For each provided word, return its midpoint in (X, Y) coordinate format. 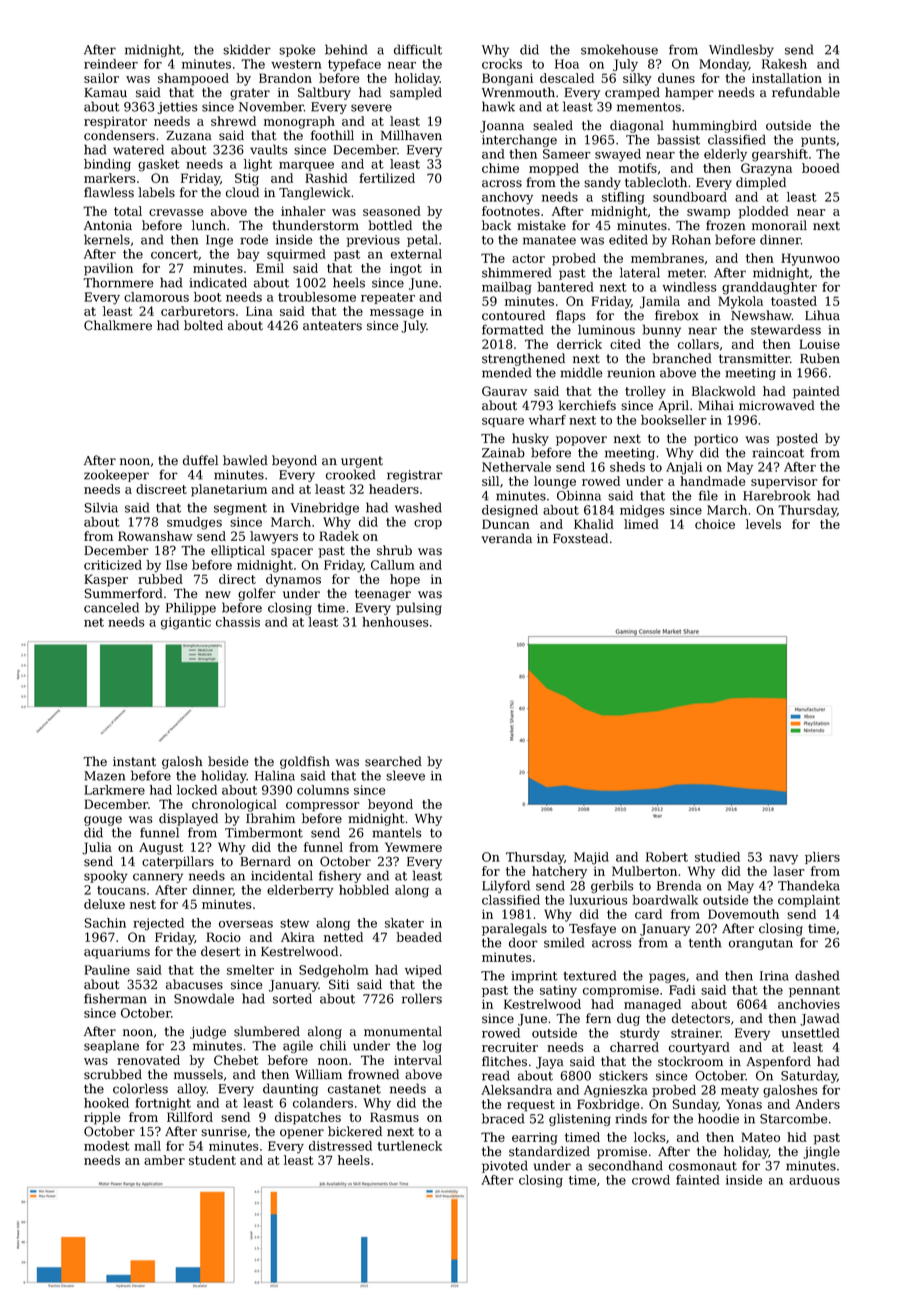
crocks (502, 64)
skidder (247, 49)
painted (816, 392)
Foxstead (580, 538)
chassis (238, 622)
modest (107, 1146)
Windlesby (741, 50)
